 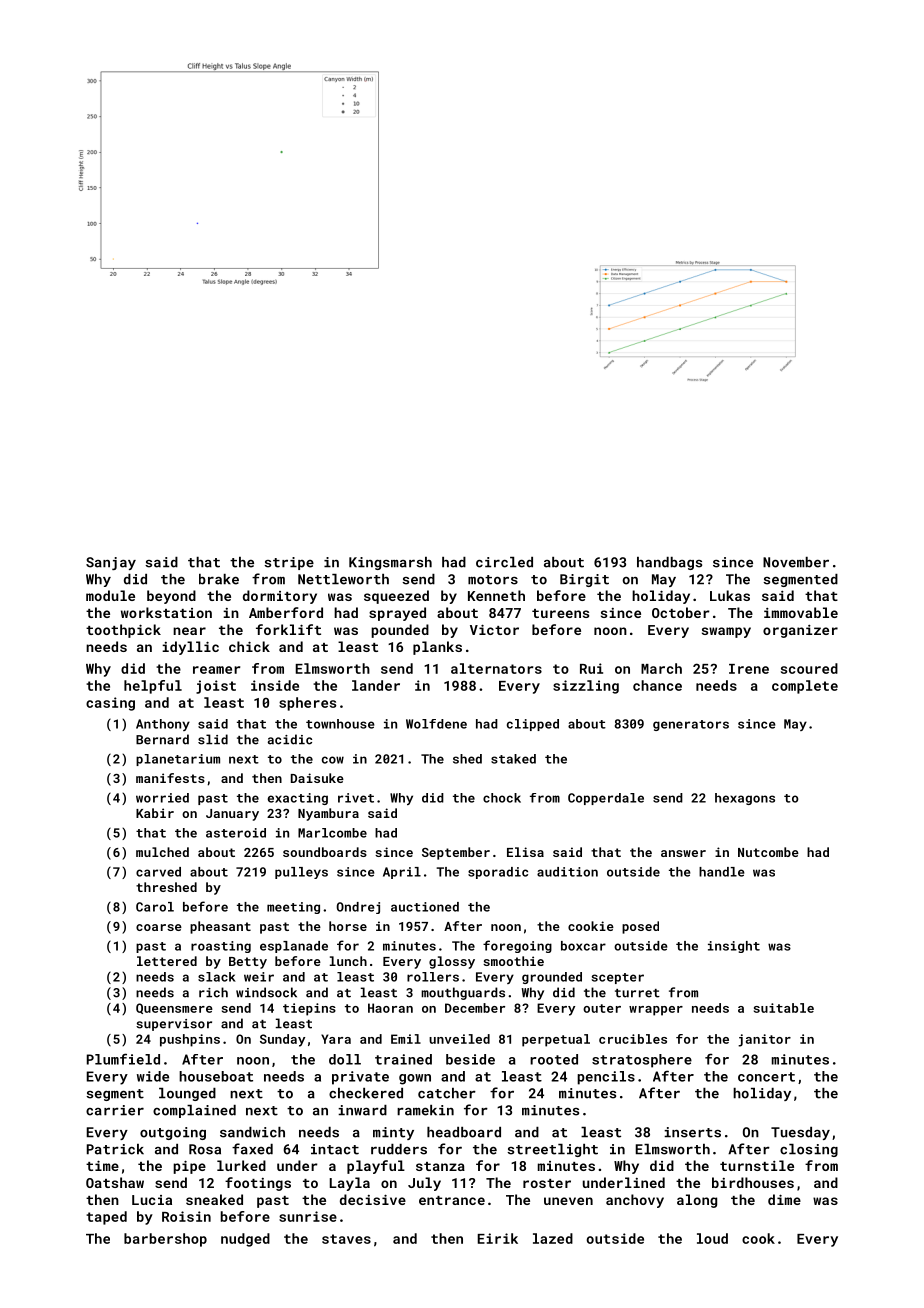 What do you see at coordinates (640, 927) in the document?
I see `posed` at bounding box center [640, 927].
